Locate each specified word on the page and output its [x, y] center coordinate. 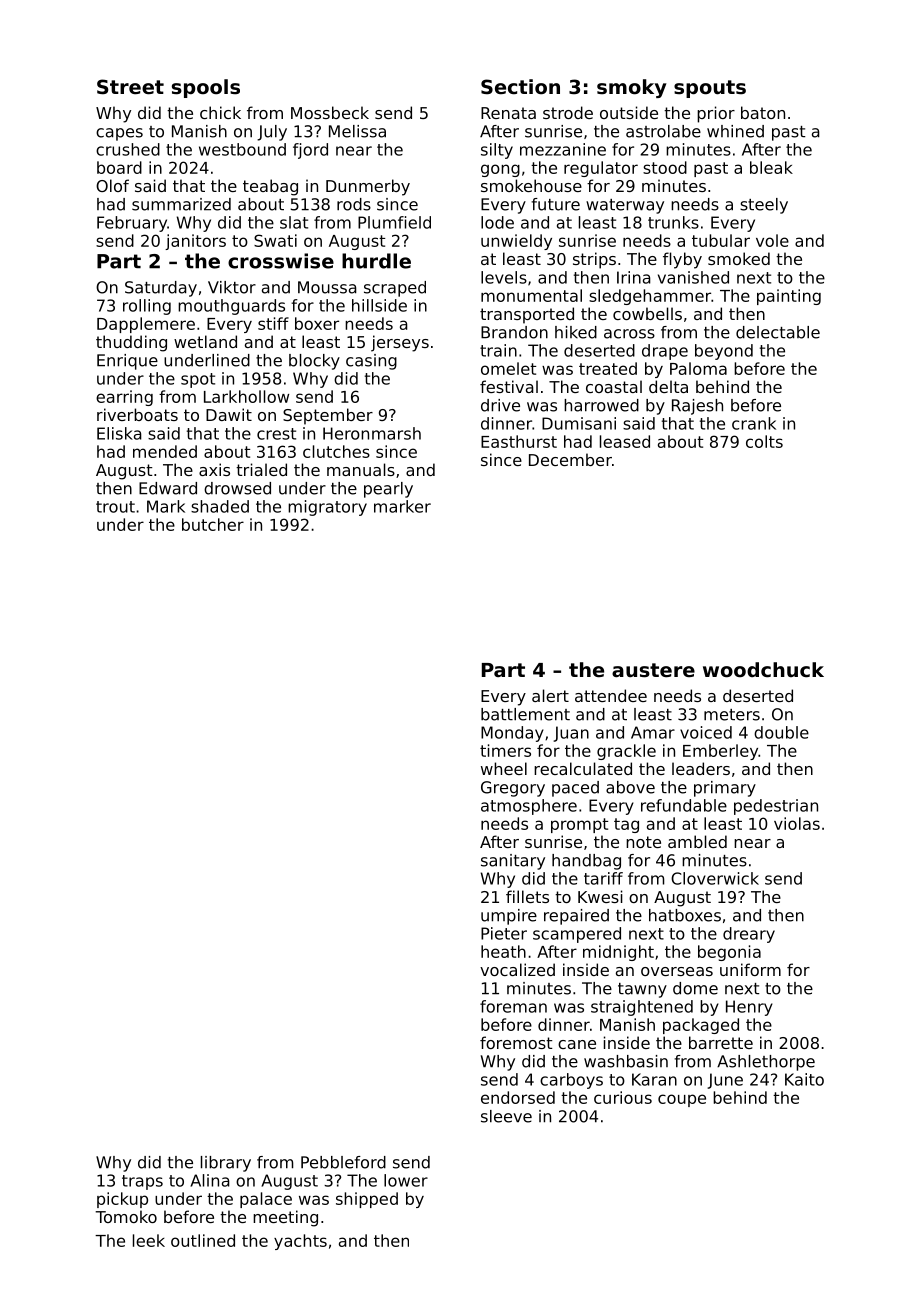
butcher [213, 524]
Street [130, 87]
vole [772, 240]
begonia [729, 953]
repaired [576, 917]
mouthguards [231, 307]
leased [625, 441]
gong [500, 170]
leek [149, 1240]
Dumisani [579, 423]
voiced [706, 732]
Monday [512, 734]
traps [142, 1182]
